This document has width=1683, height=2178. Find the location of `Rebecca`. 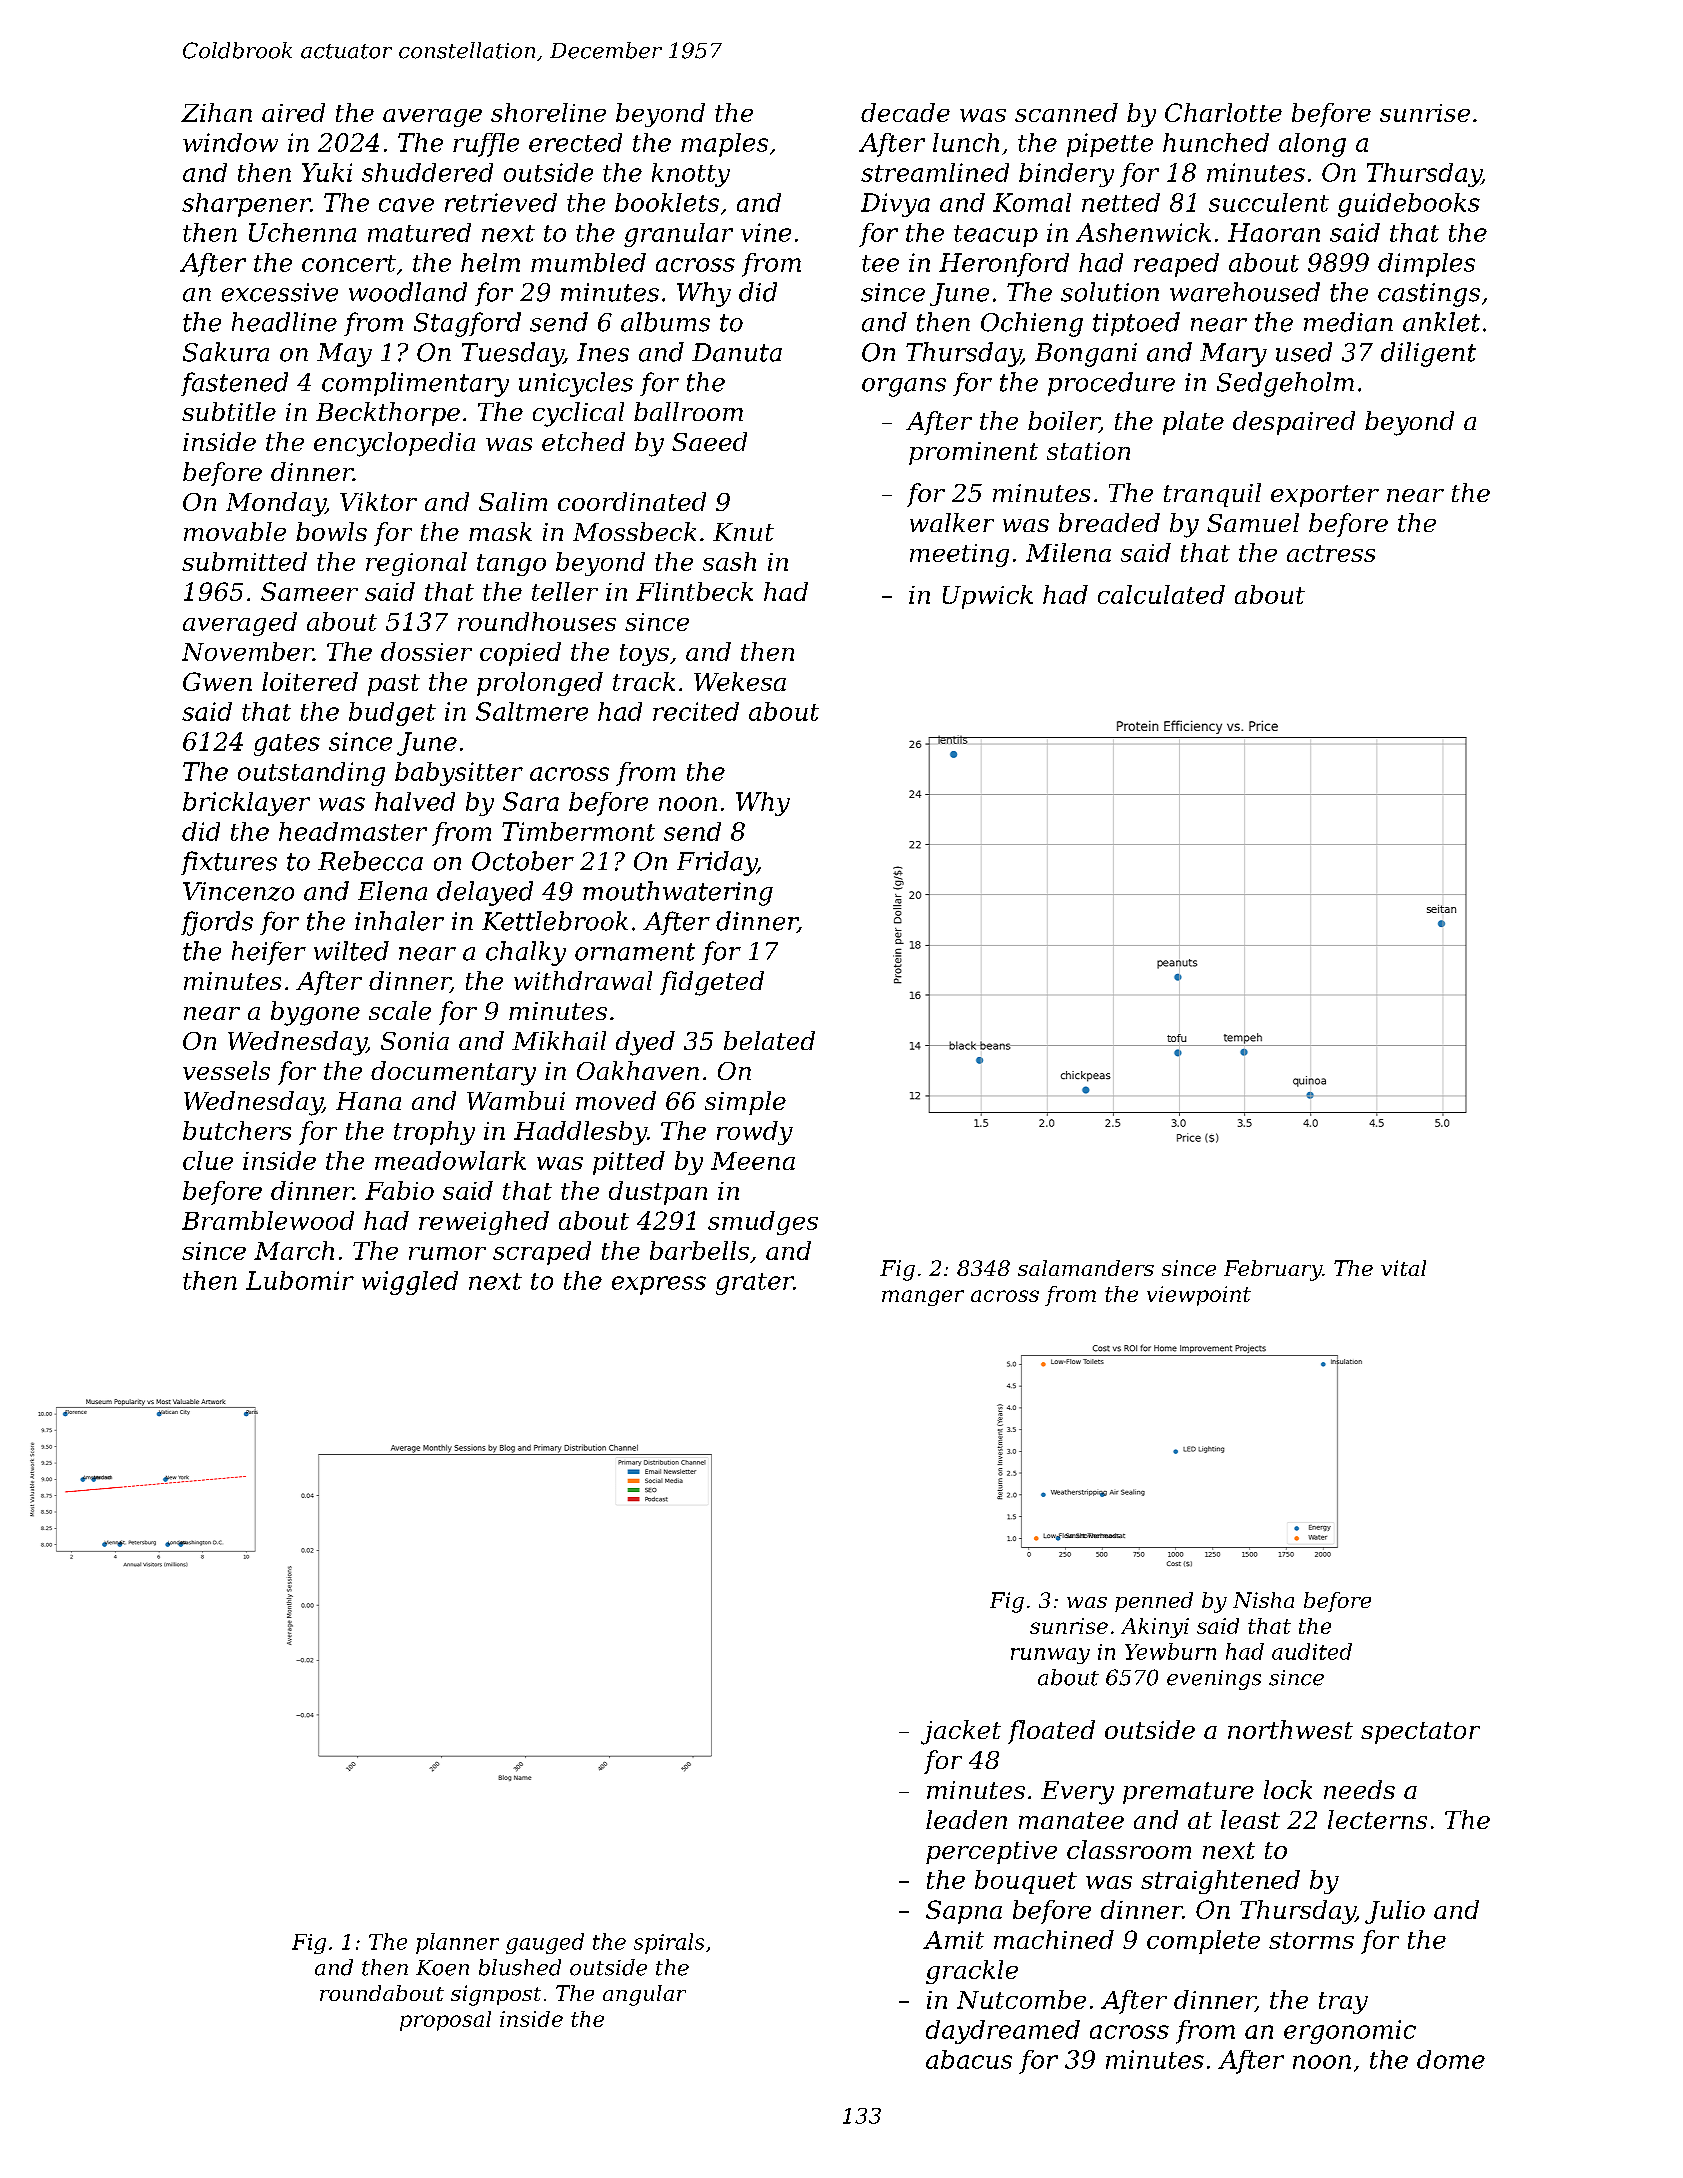

Rebecca is located at coordinates (370, 861).
